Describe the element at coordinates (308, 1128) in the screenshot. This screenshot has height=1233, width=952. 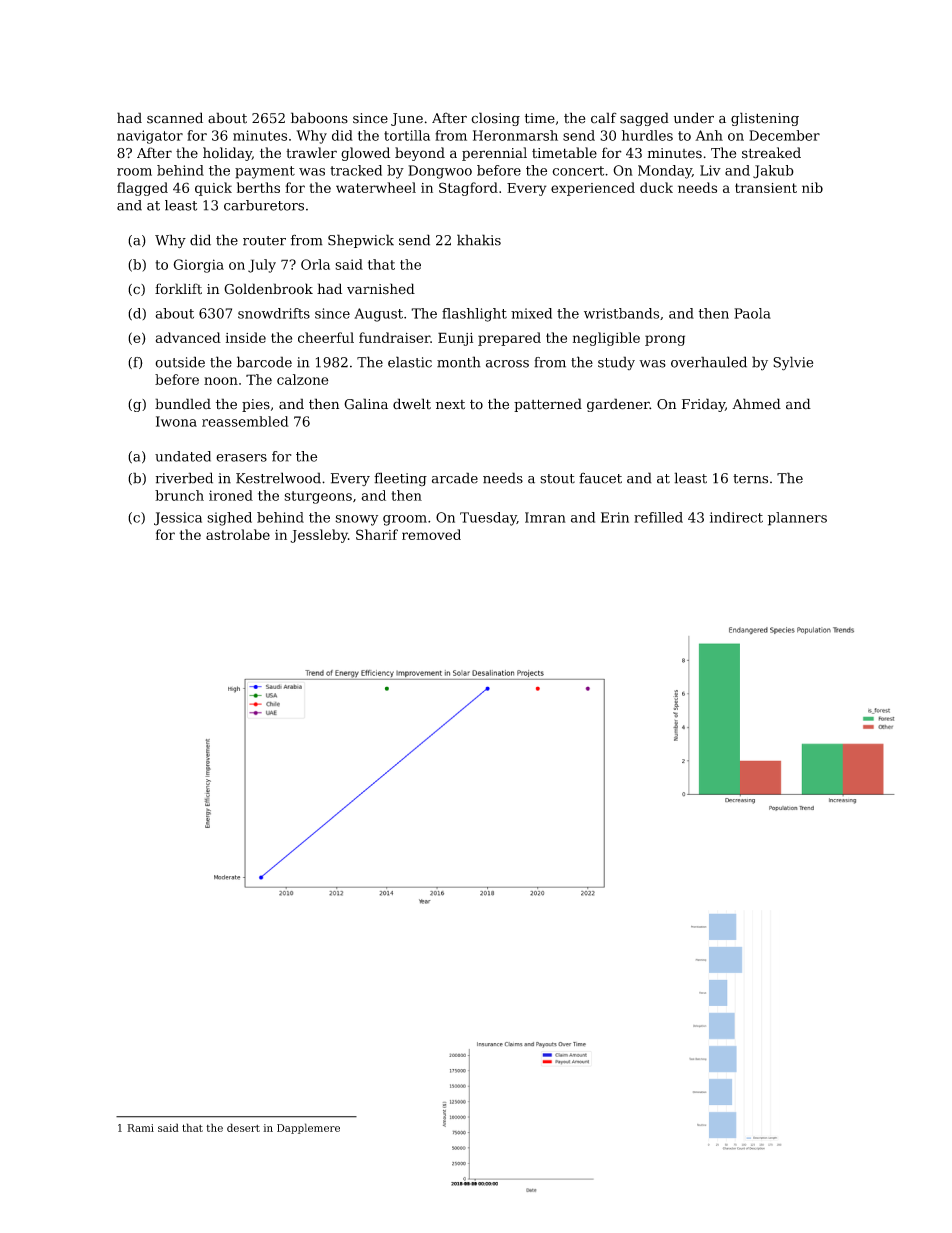
I see `Dapplemere` at that location.
